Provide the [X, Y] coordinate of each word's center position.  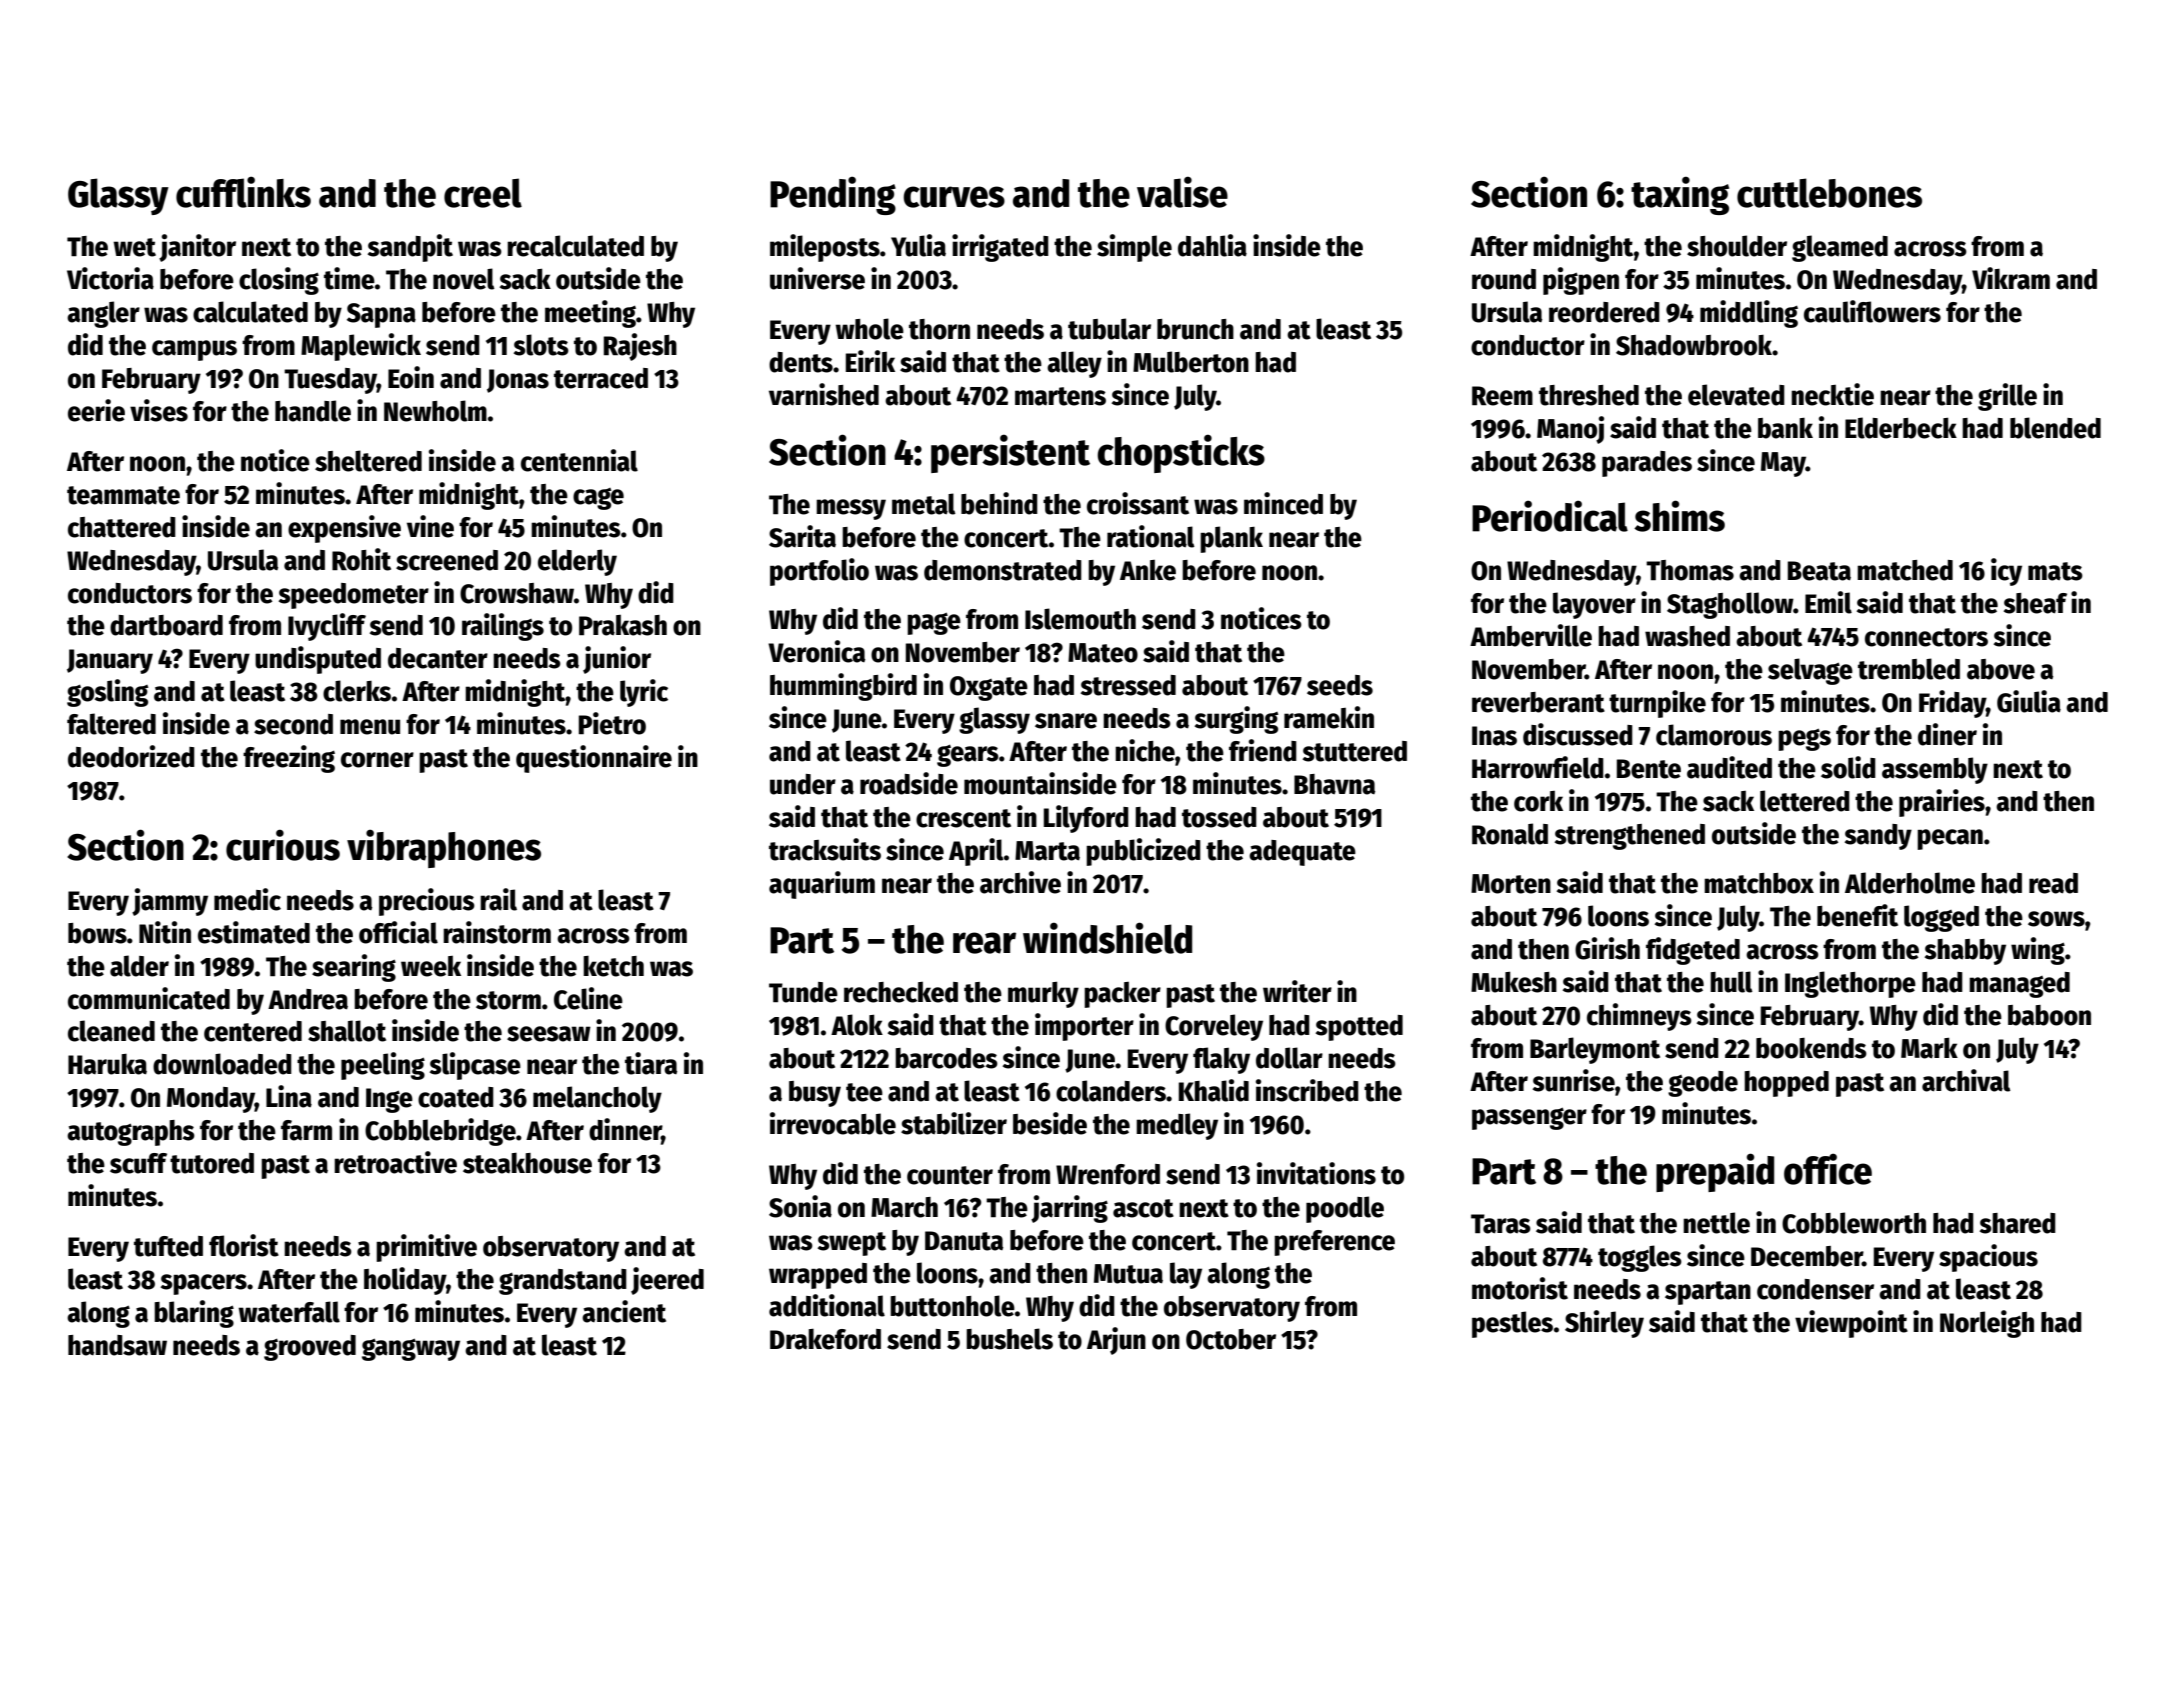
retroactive [395, 1162]
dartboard [166, 625]
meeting [590, 314]
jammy [170, 902]
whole [869, 329]
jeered [667, 1281]
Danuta [964, 1241]
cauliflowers [1872, 311]
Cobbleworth [1854, 1223]
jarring [1069, 1209]
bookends [1811, 1048]
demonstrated [1003, 570]
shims [1679, 516]
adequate [1302, 853]
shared [2018, 1223]
